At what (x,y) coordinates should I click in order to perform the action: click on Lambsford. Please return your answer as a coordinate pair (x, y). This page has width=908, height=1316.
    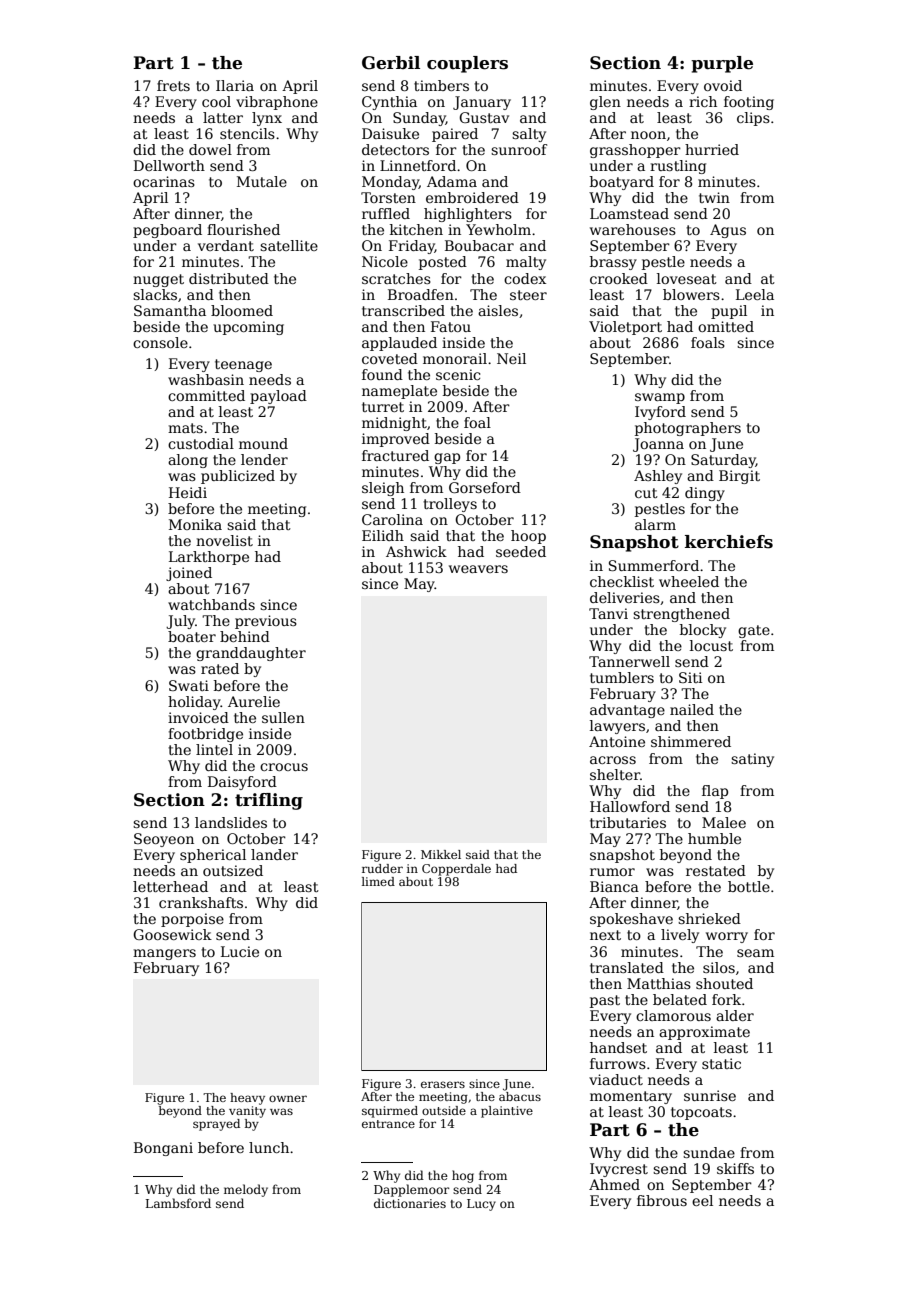
    Looking at the image, I should click on (178, 1203).
